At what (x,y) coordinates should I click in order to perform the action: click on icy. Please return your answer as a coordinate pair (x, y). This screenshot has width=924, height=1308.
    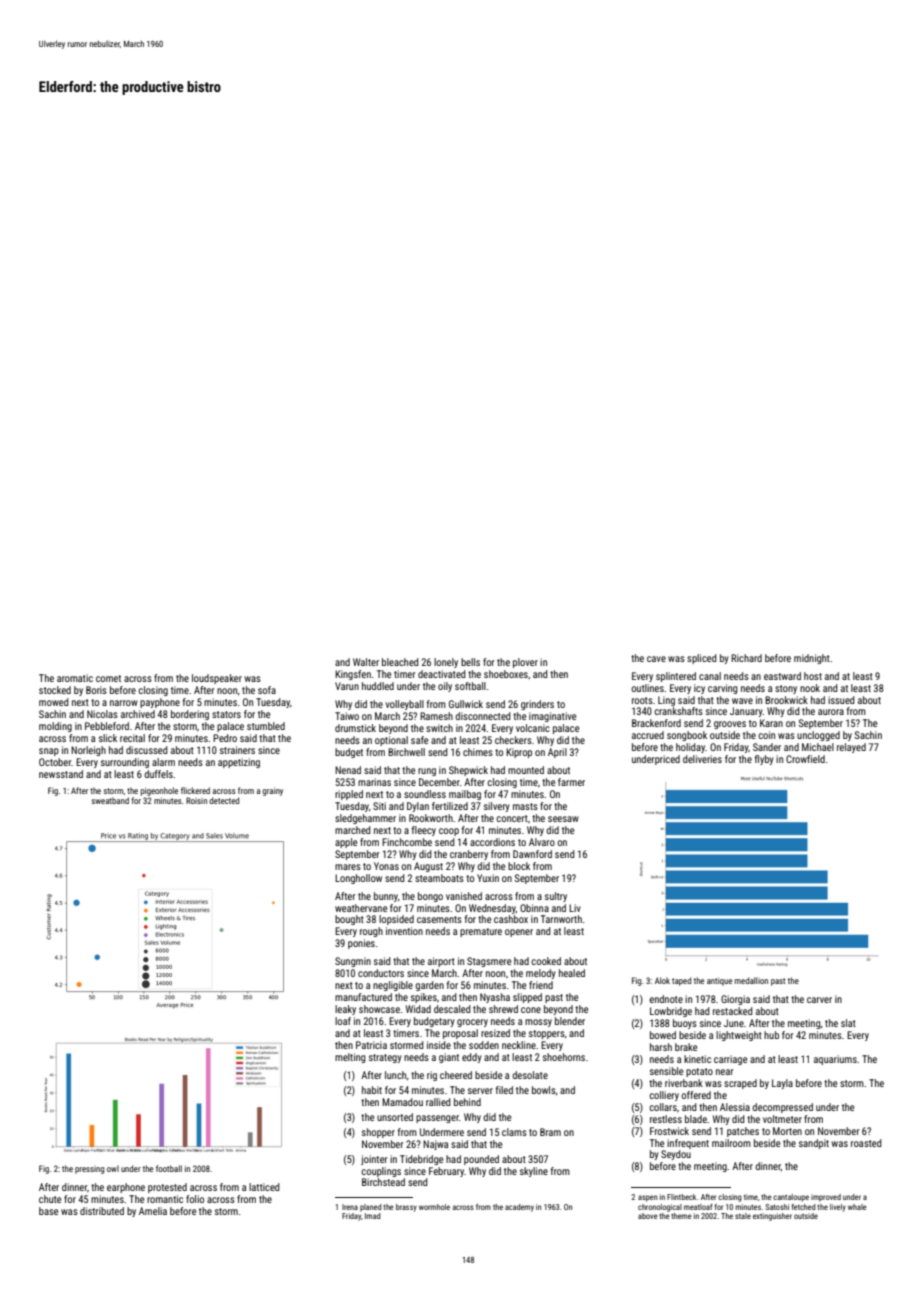
    Looking at the image, I should click on (699, 689).
